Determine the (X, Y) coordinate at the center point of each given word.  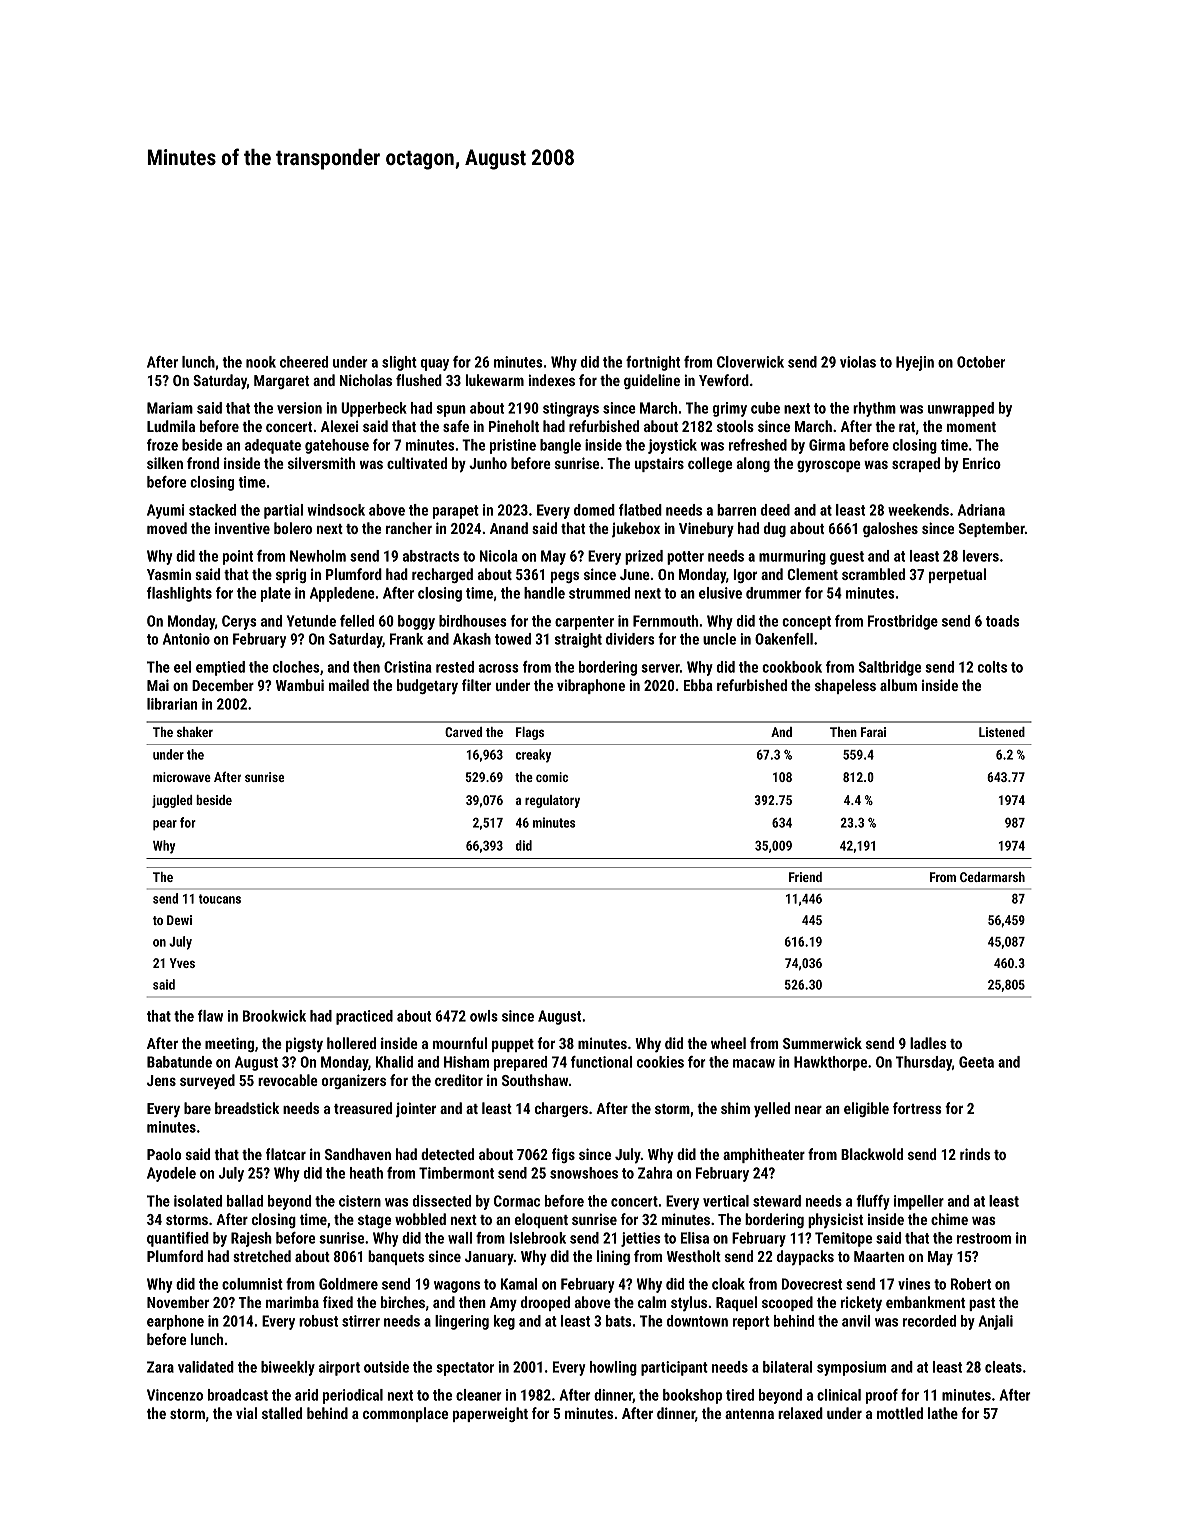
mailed (349, 685)
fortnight (653, 363)
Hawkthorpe (830, 1063)
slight (399, 363)
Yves (182, 963)
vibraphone (591, 686)
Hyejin (915, 363)
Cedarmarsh (992, 877)
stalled (282, 1413)
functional (601, 1062)
